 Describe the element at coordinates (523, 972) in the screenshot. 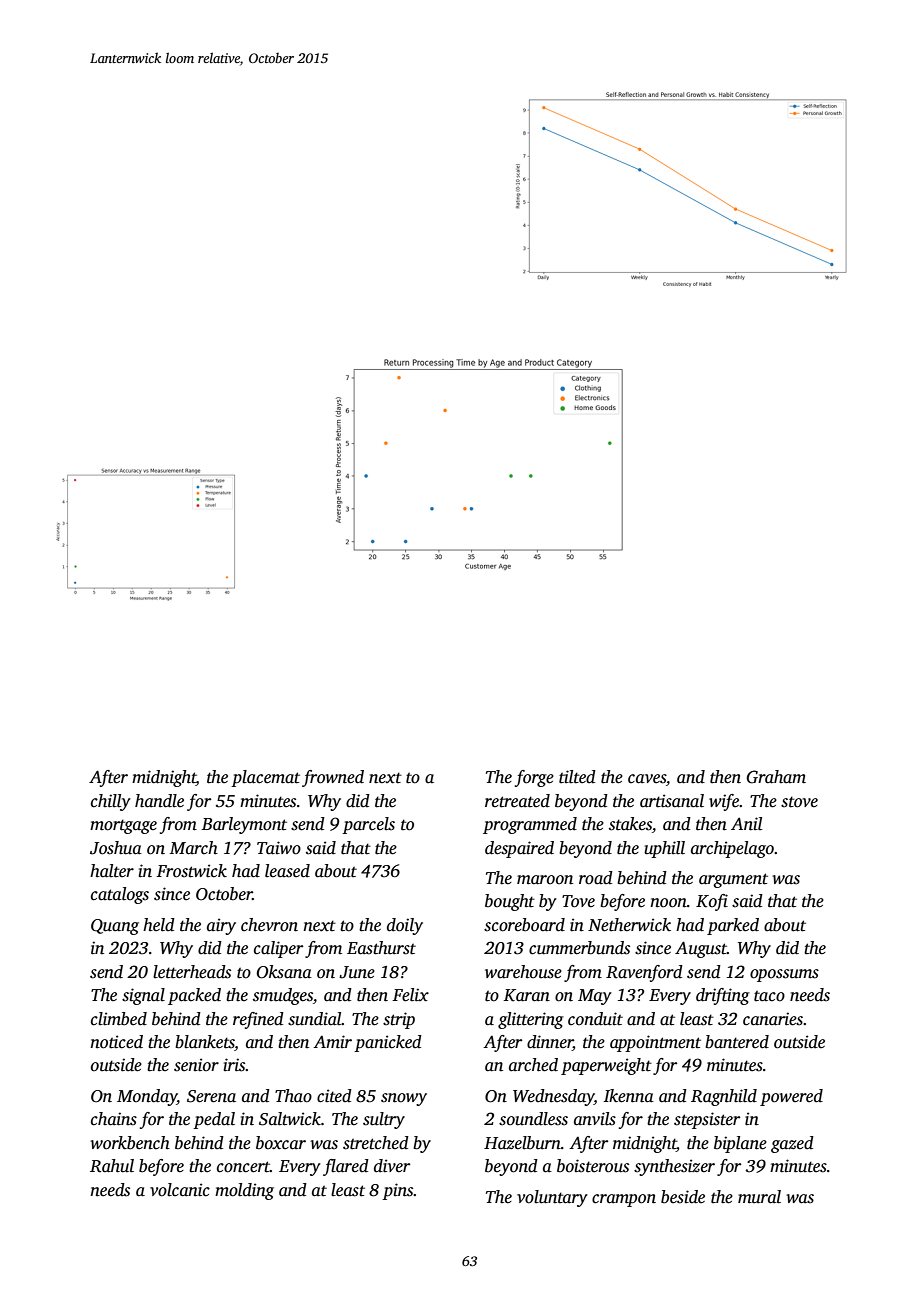

I see `warehouse` at that location.
